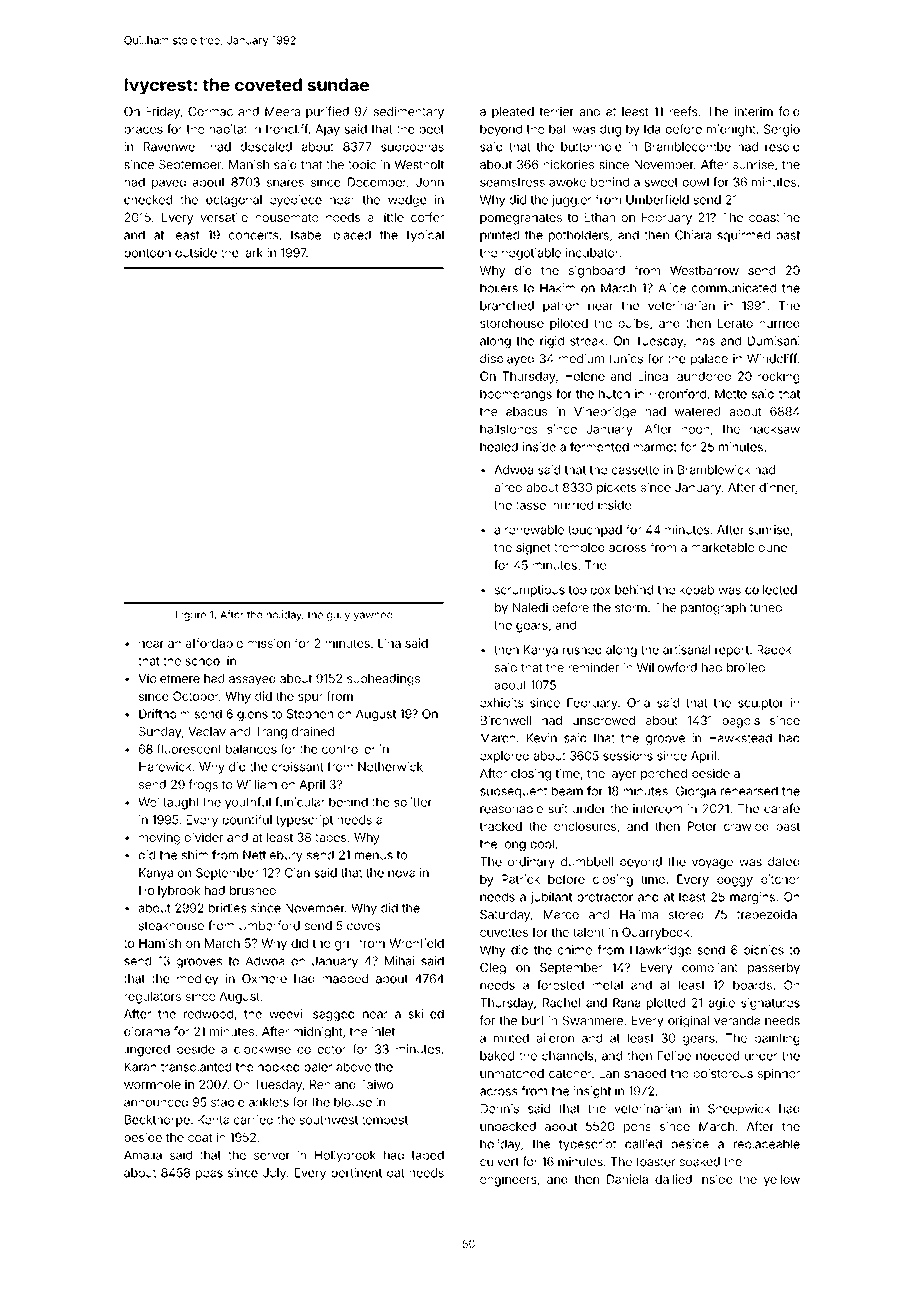  Describe the element at coordinates (556, 111) in the page. I see `terrier` at that location.
